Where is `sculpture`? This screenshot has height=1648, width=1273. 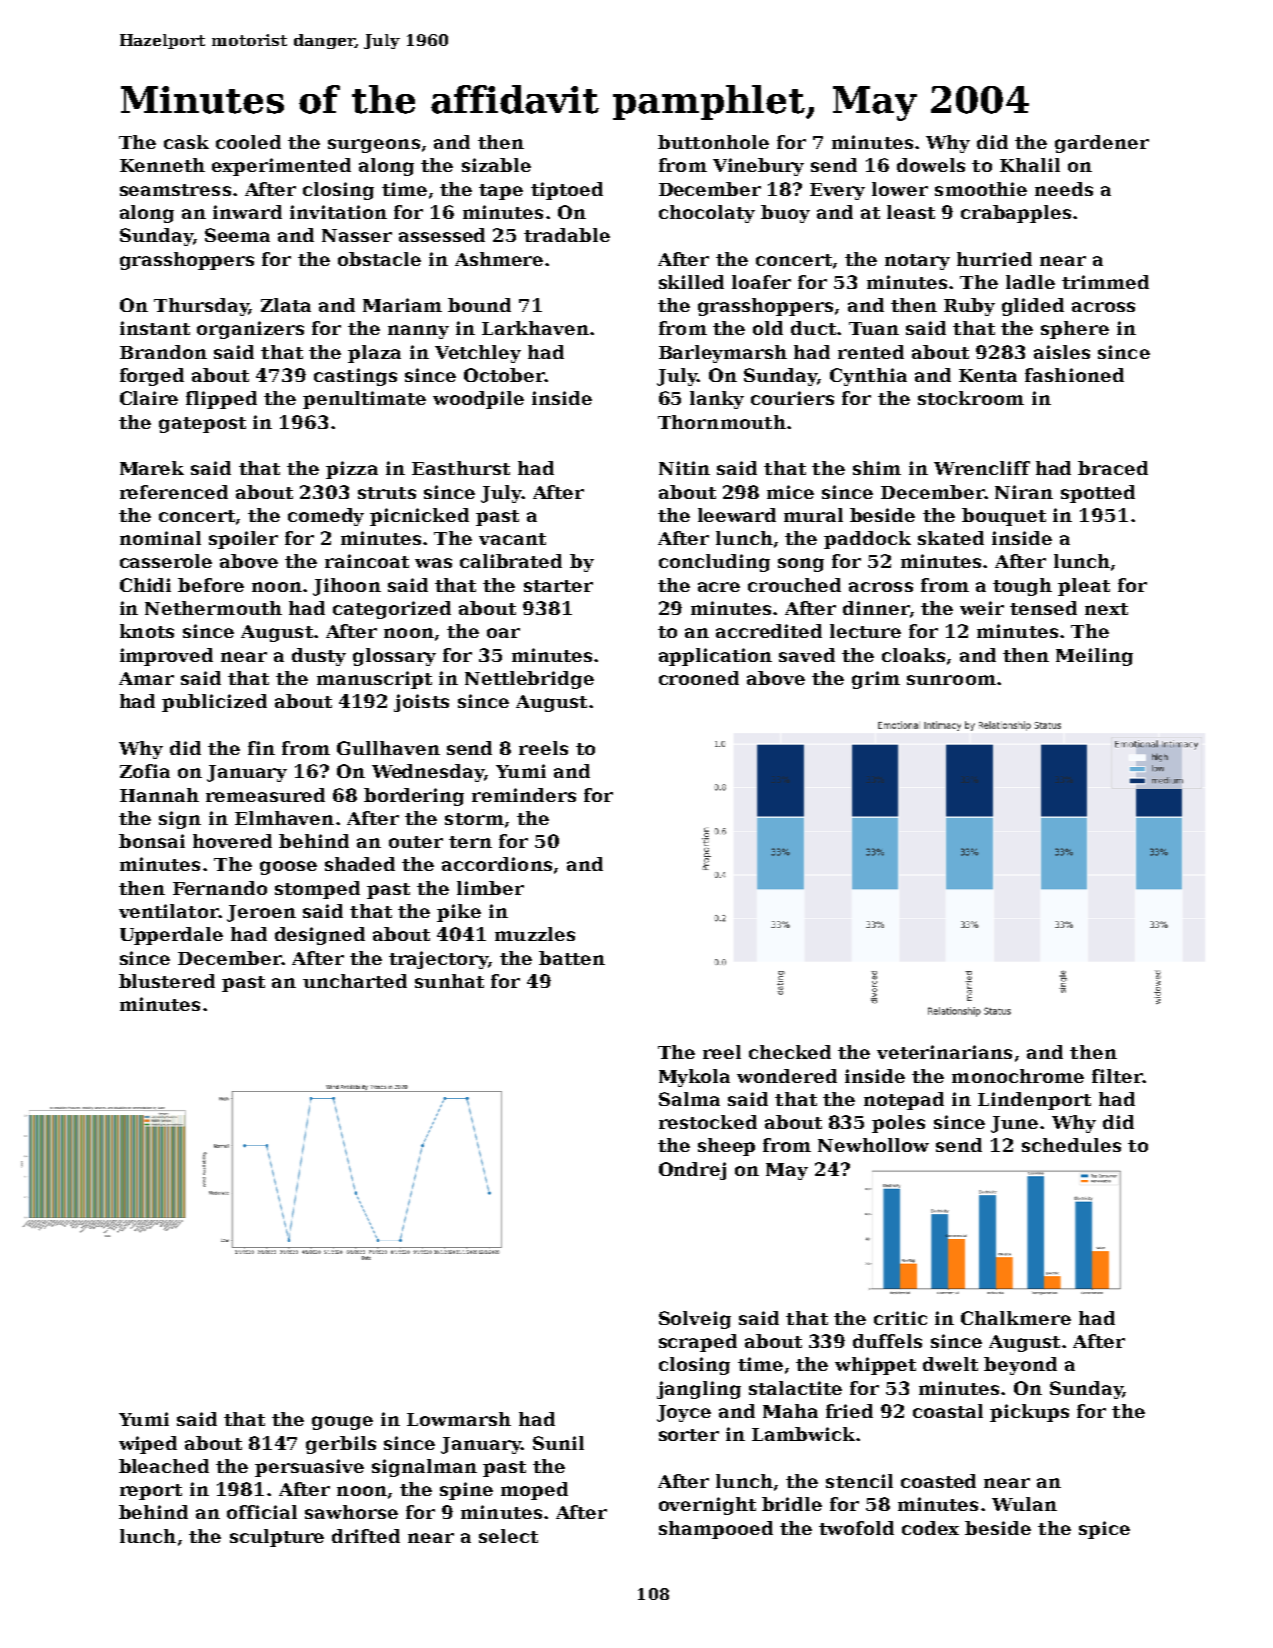 sculpture is located at coordinates (277, 1538).
